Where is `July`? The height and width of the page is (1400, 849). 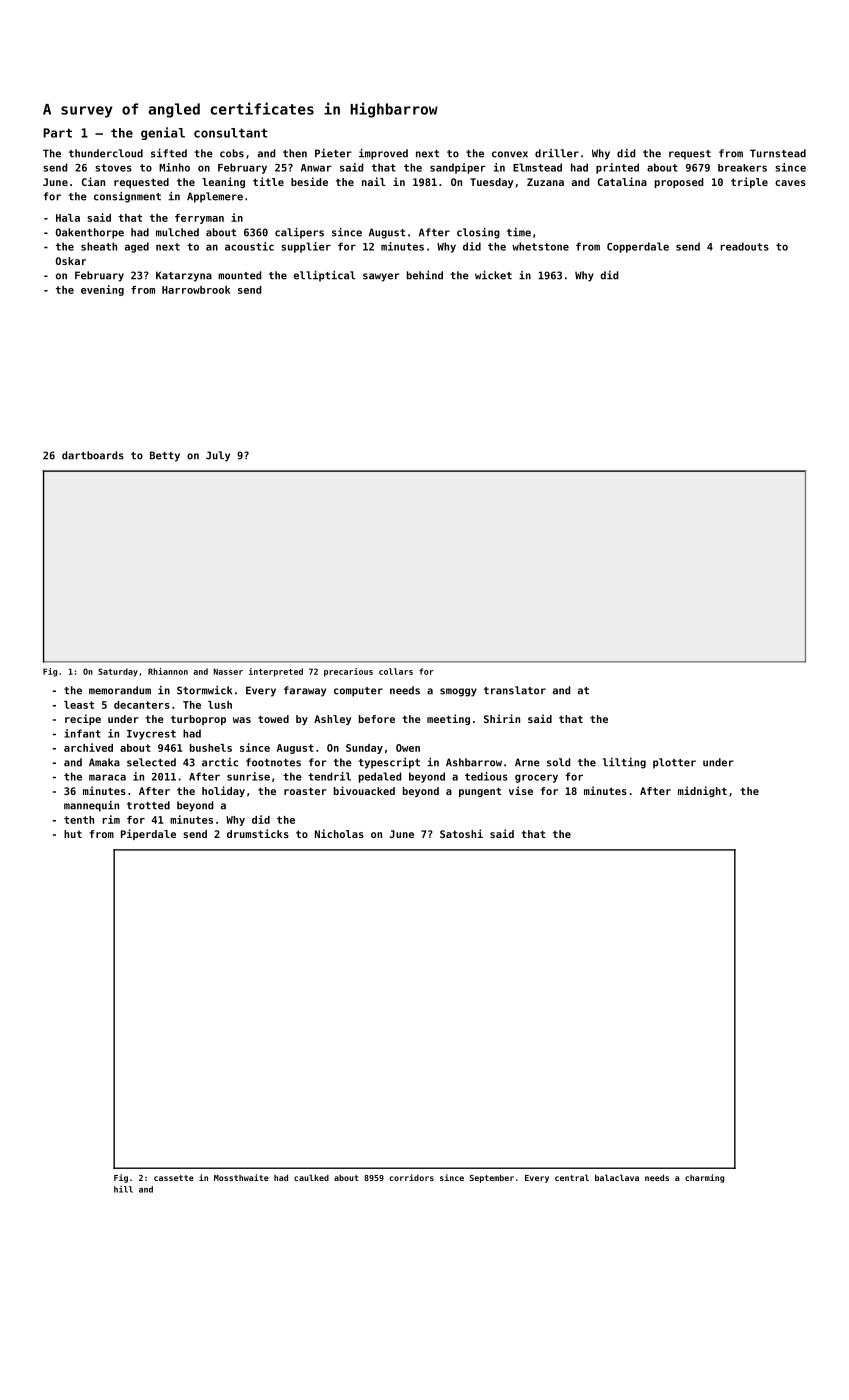
July is located at coordinates (218, 456).
